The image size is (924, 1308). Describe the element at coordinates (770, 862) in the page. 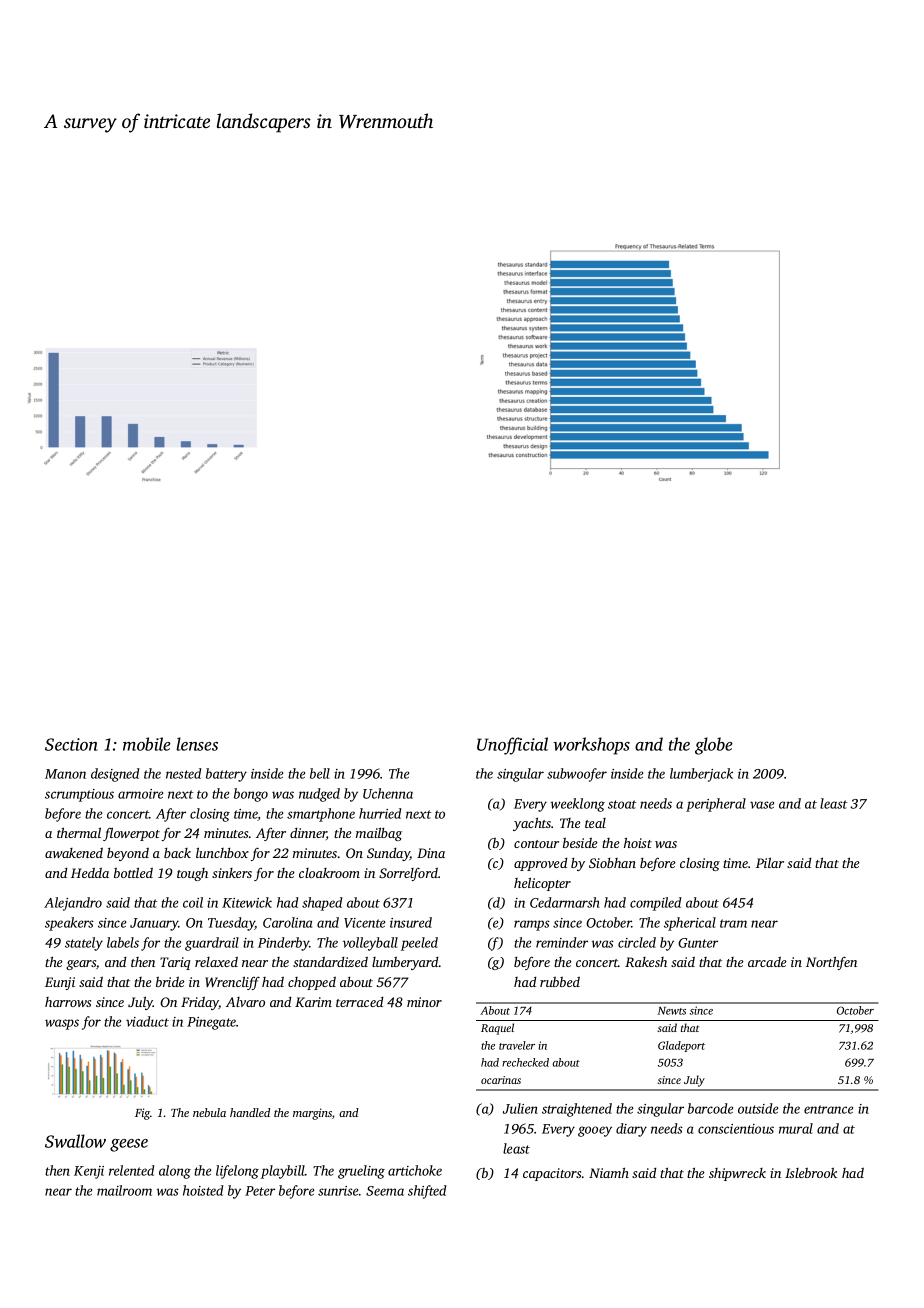

I see `Pilar` at that location.
